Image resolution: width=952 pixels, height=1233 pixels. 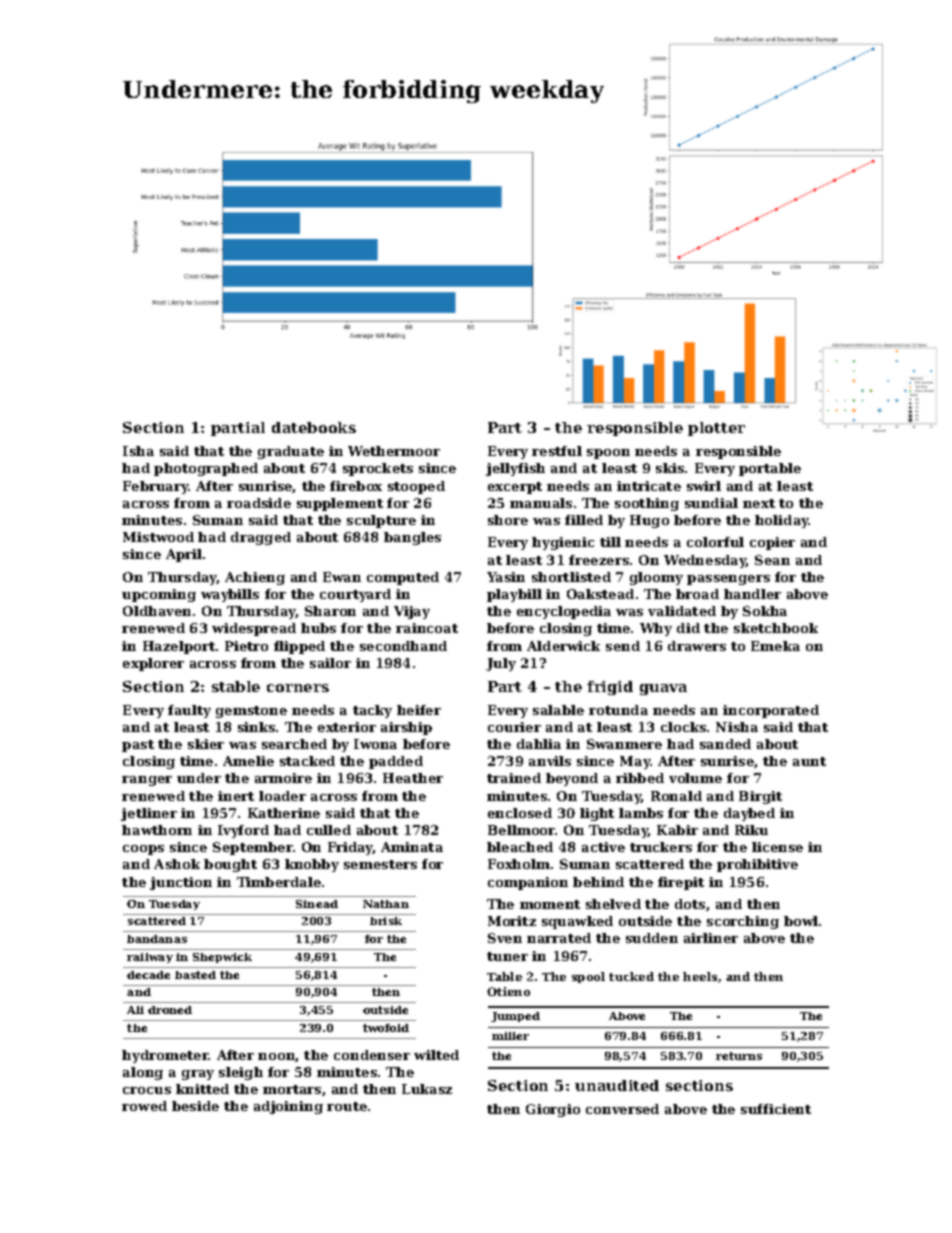 I want to click on Heather, so click(x=413, y=778).
